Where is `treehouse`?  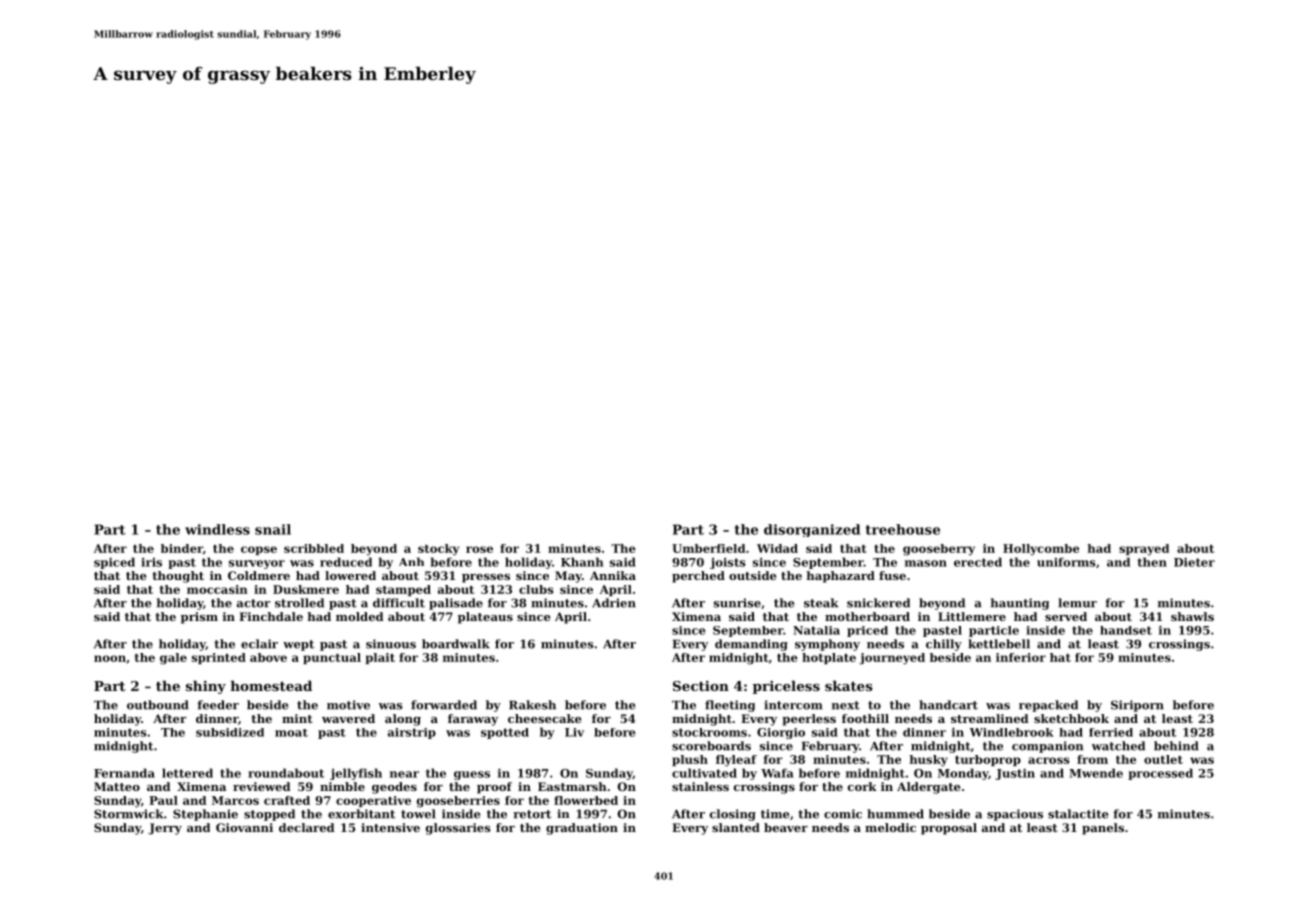 treehouse is located at coordinates (903, 529).
